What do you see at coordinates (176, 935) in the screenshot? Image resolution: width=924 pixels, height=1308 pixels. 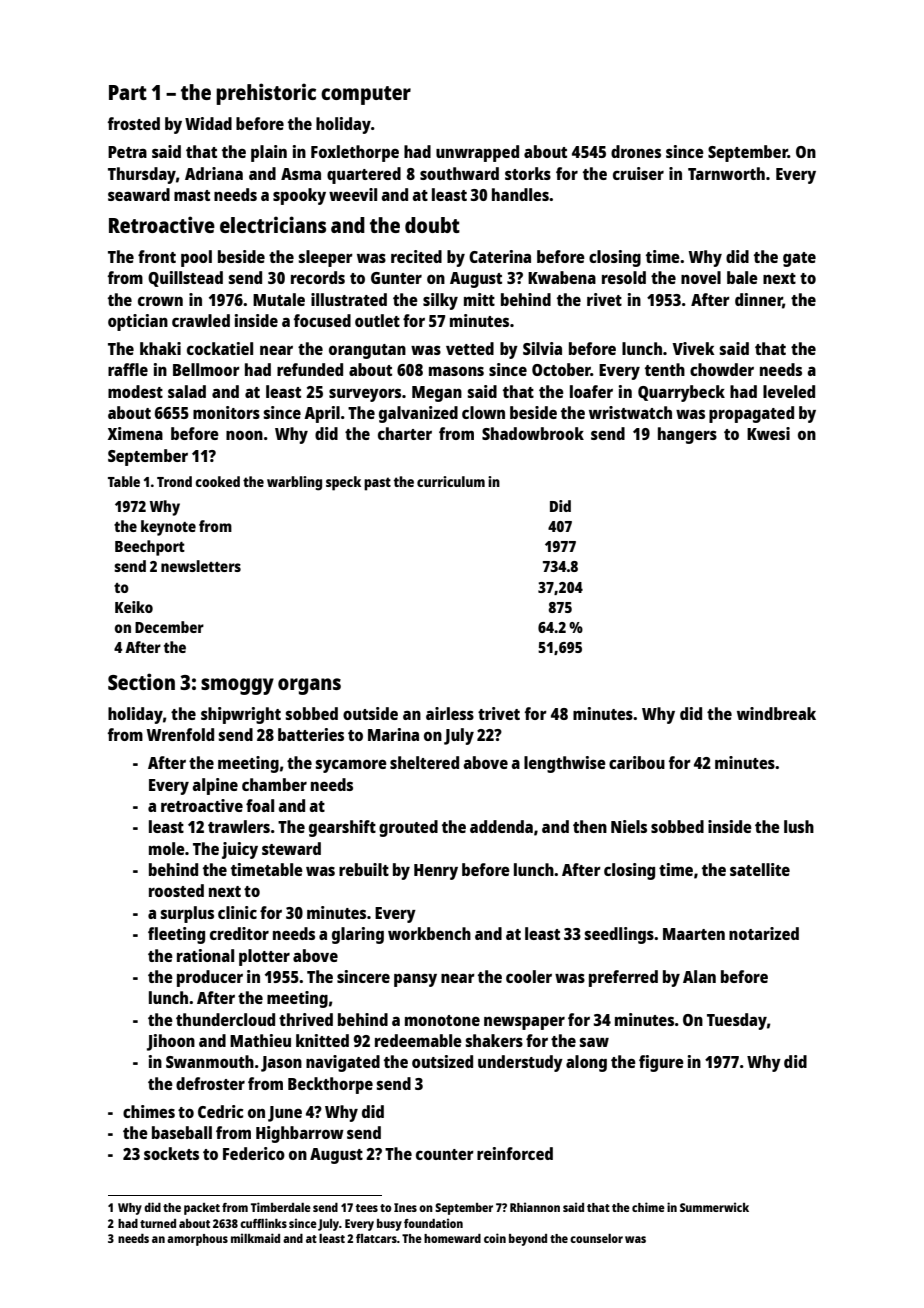 I see `fleeting` at bounding box center [176, 935].
